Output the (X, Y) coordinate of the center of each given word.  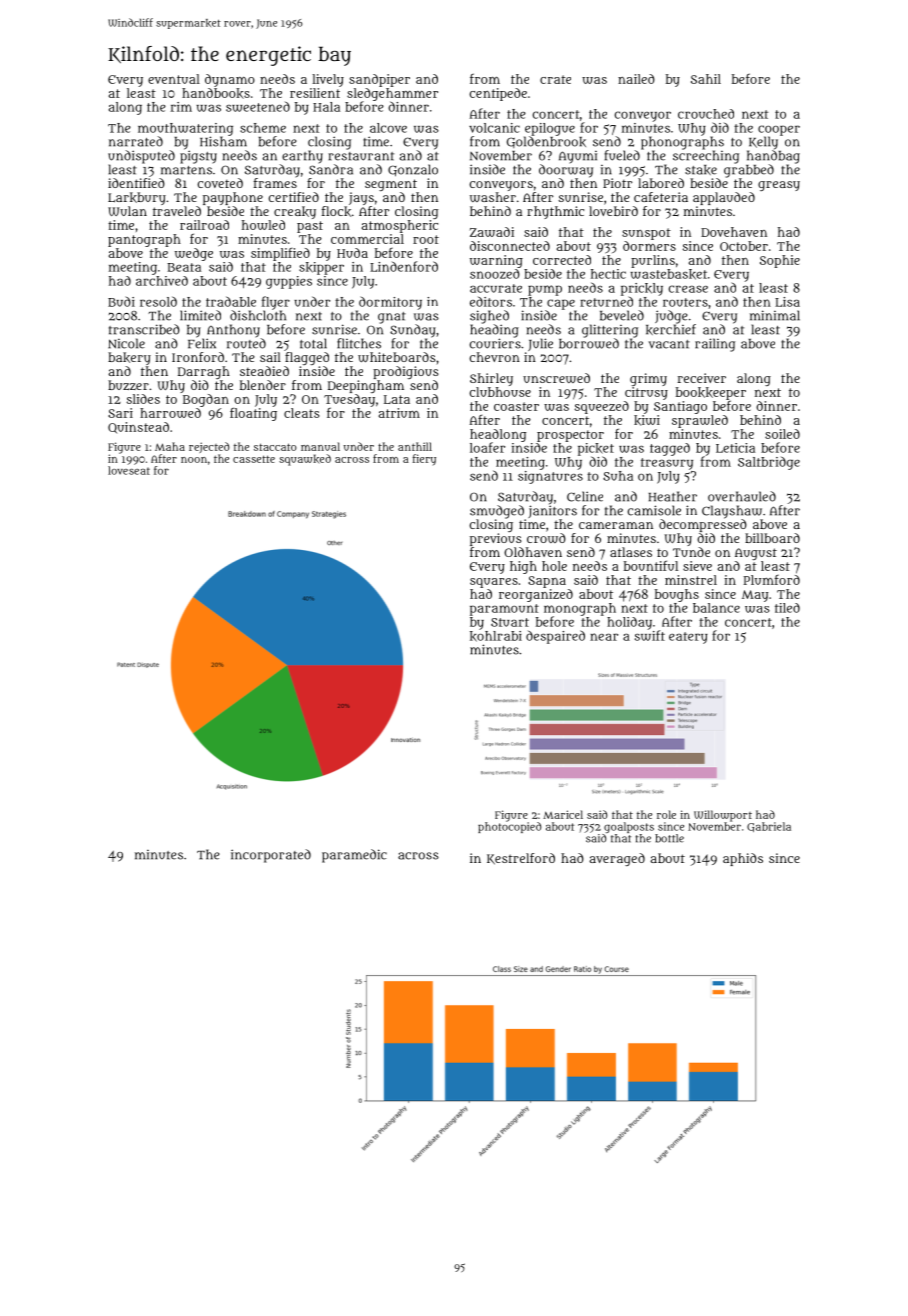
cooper (779, 130)
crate (555, 79)
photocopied (509, 827)
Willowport (723, 816)
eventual (174, 79)
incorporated (271, 856)
